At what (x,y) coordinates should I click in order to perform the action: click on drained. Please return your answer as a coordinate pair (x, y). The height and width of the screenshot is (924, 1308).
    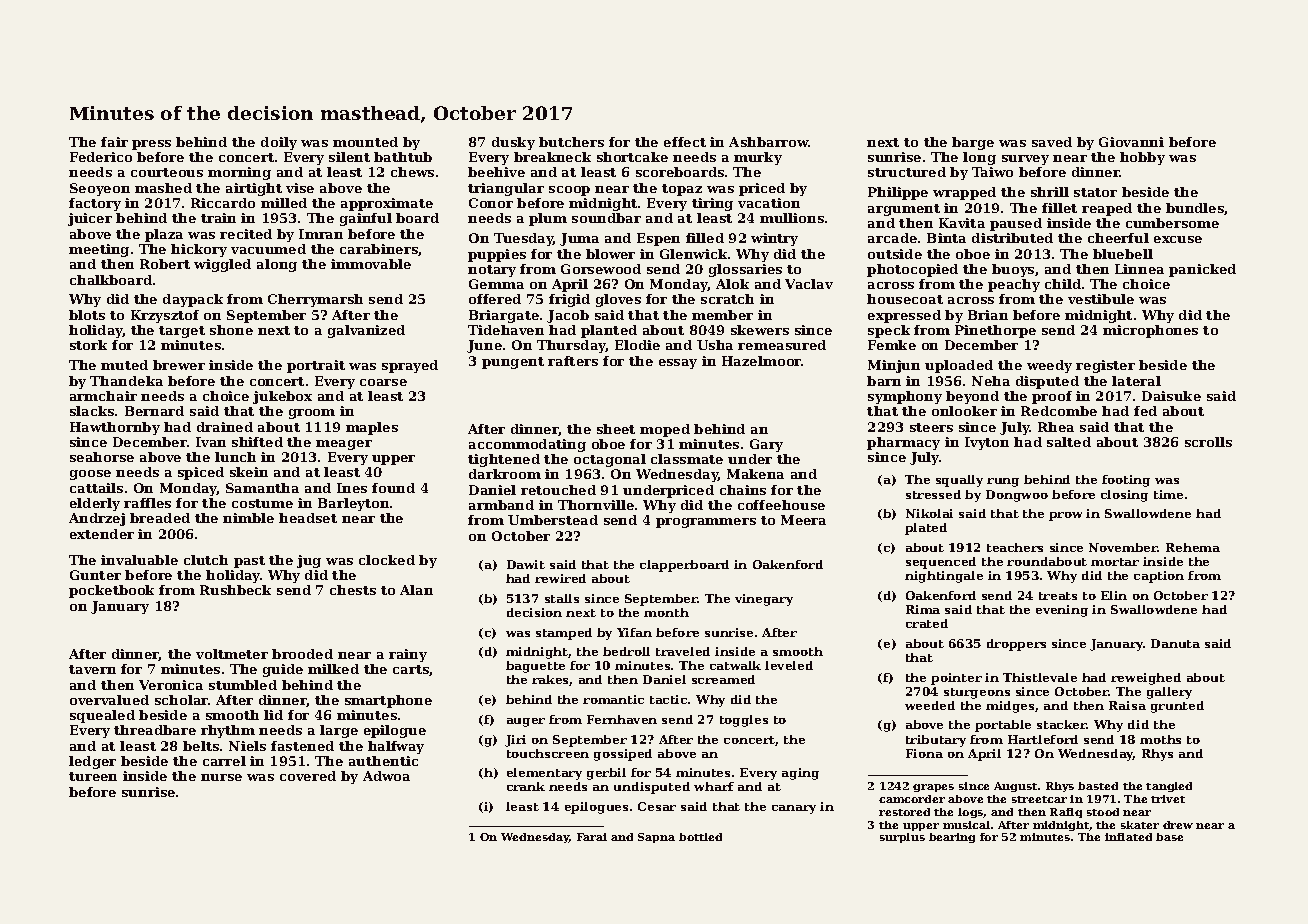
    Looking at the image, I should click on (225, 427).
